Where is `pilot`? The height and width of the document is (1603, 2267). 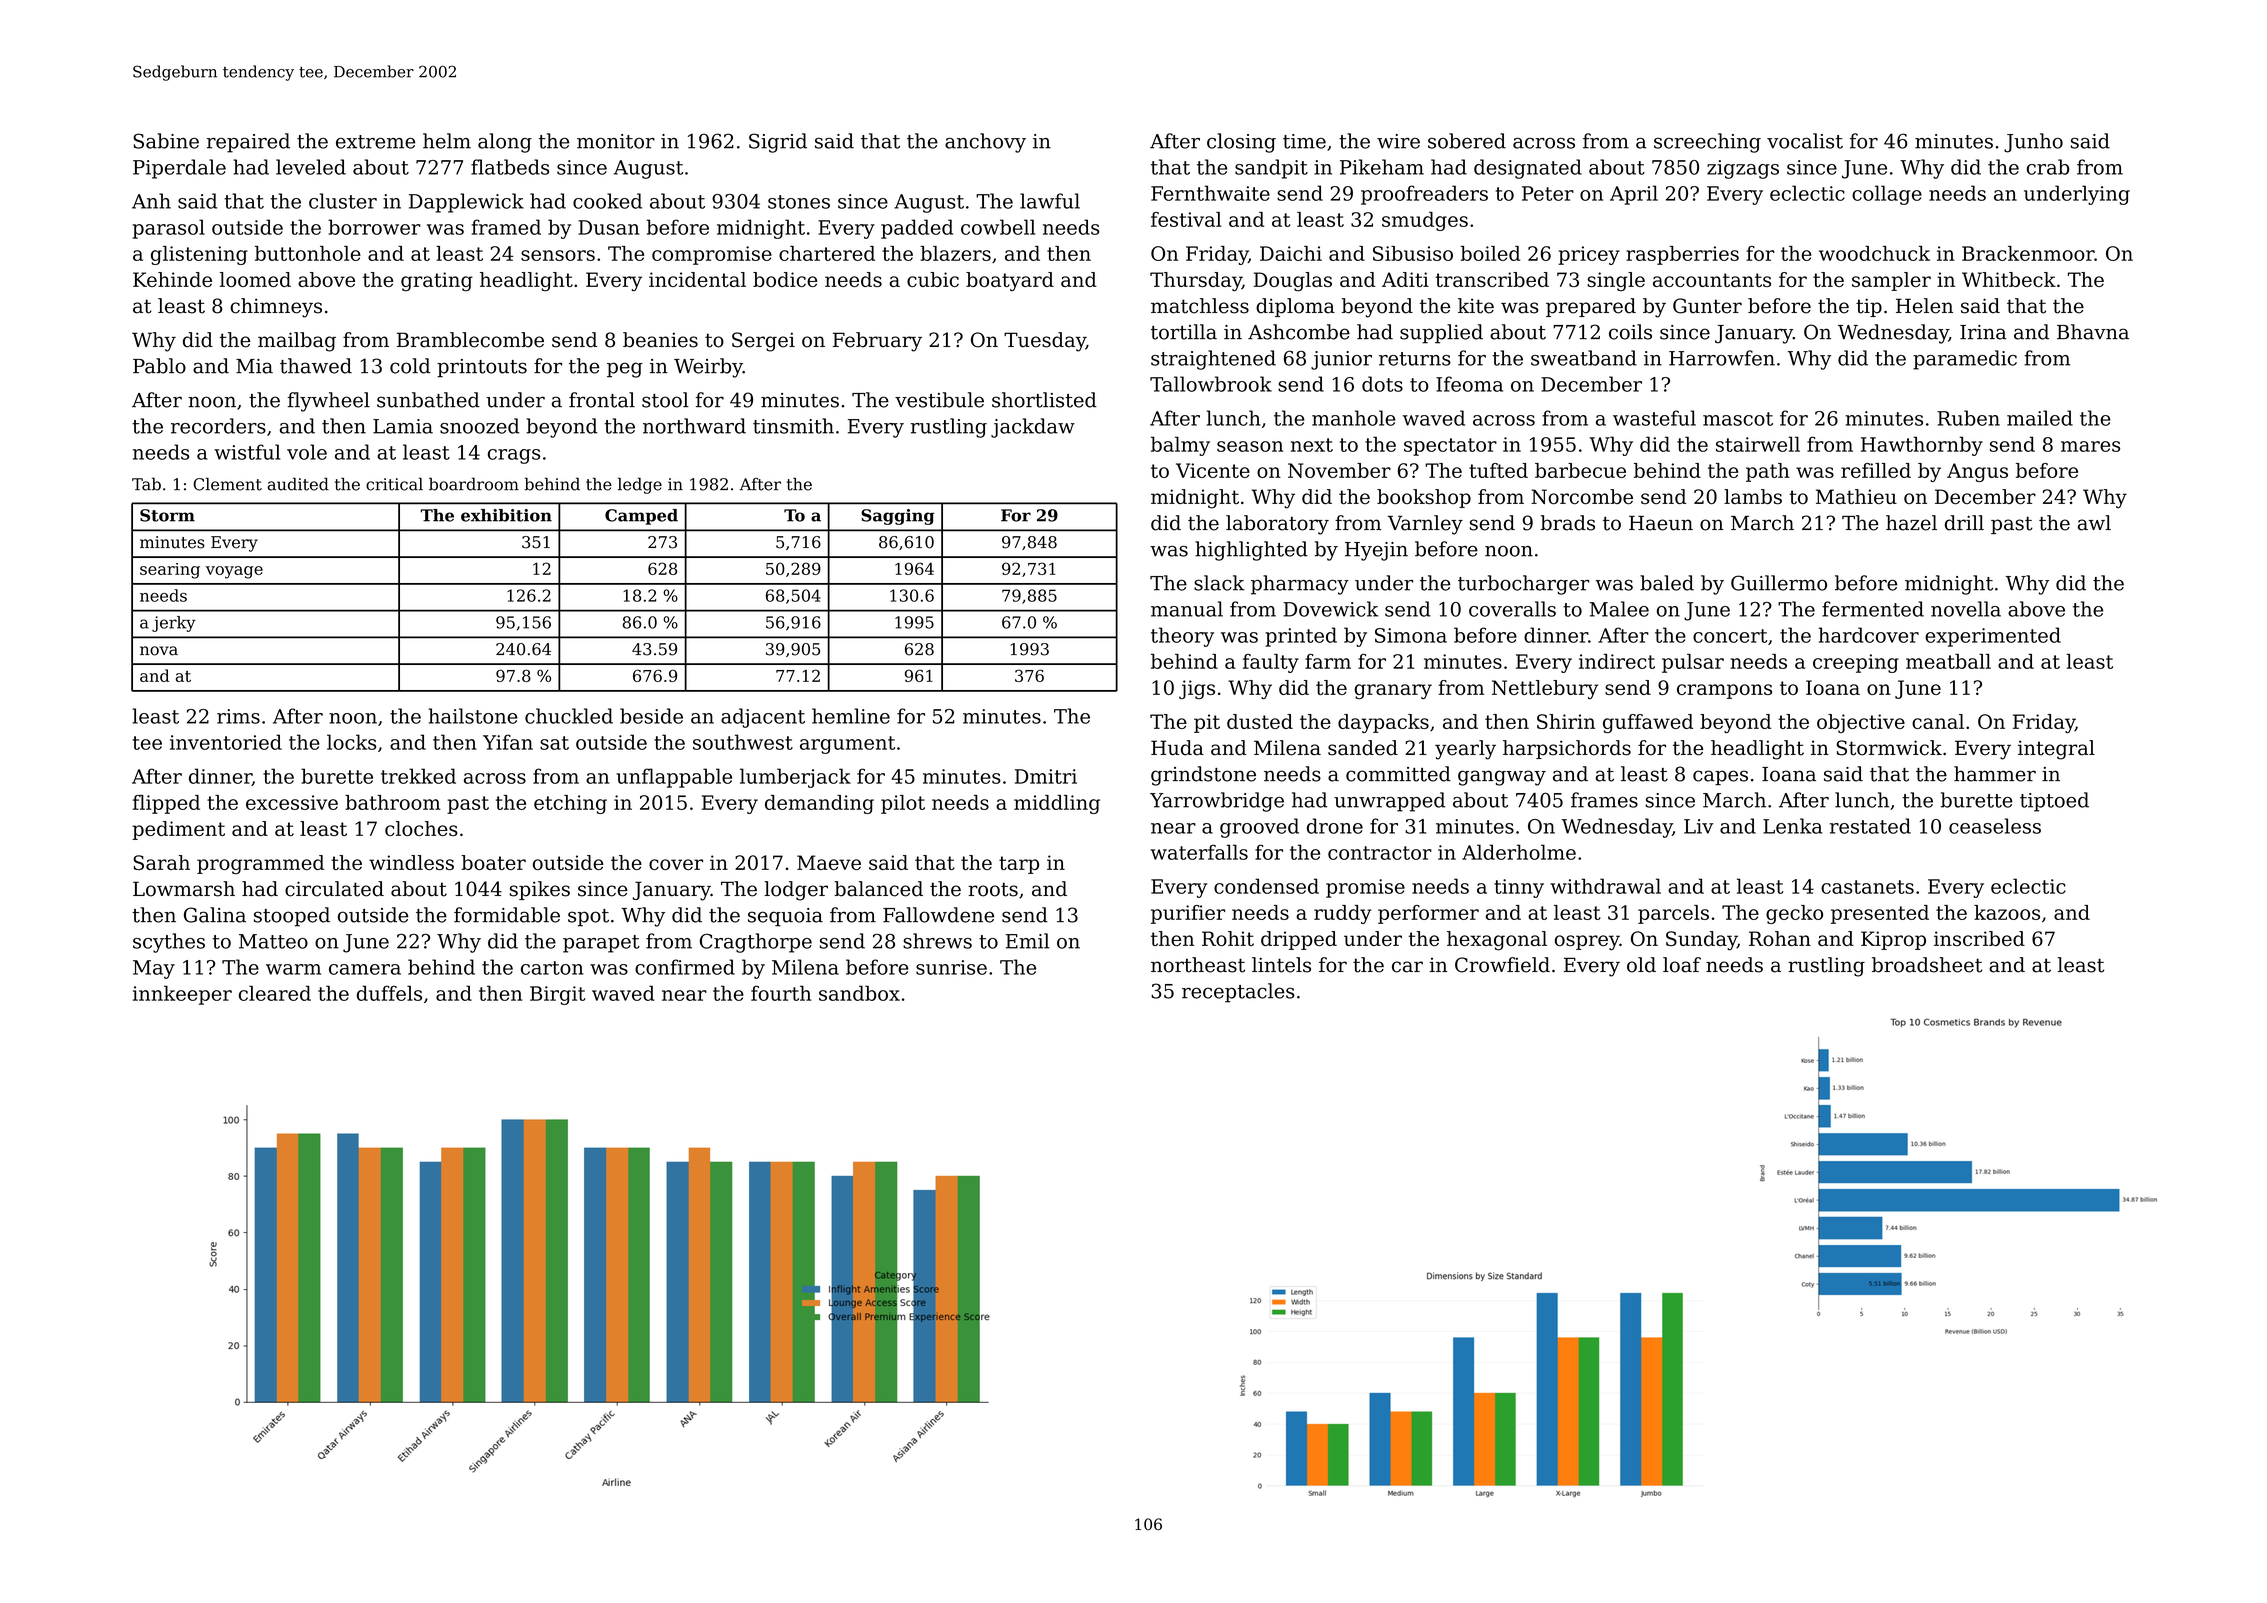 pilot is located at coordinates (903, 804).
